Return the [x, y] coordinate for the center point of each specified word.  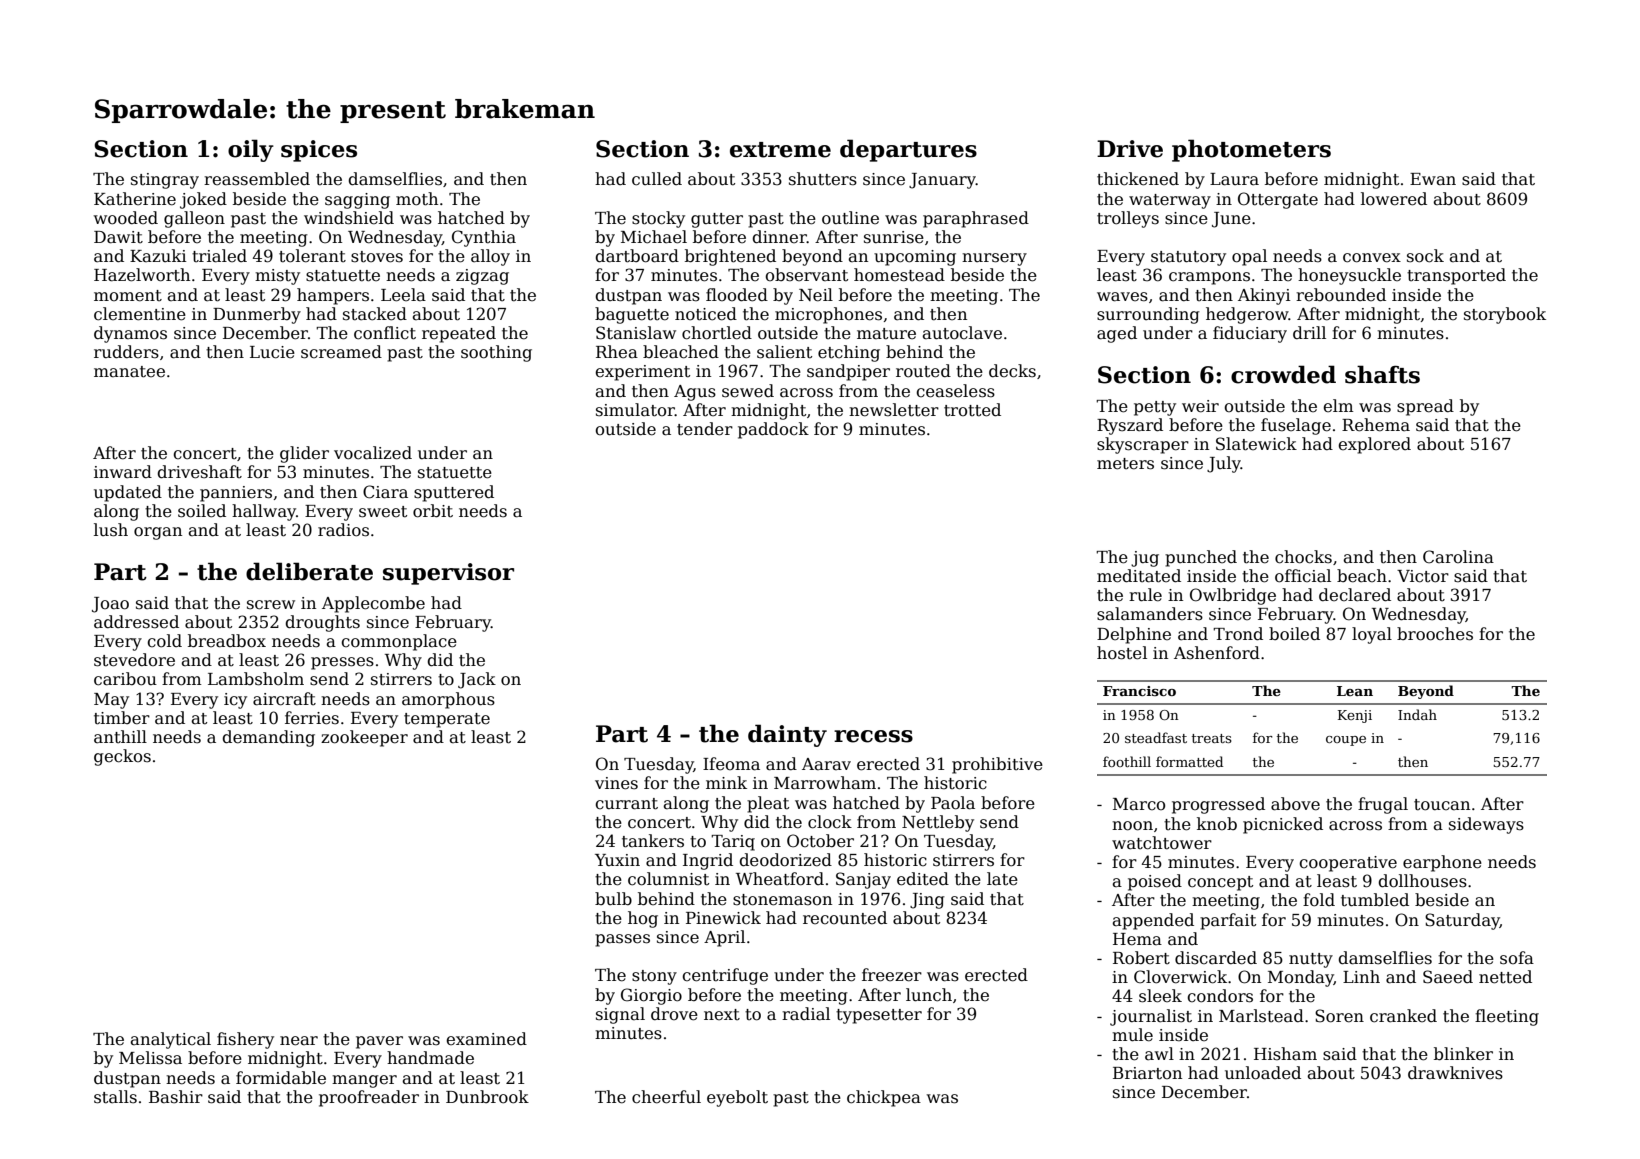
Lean [1355, 691]
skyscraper [1143, 445]
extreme [780, 150]
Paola [953, 803]
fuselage [1296, 426]
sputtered [454, 493]
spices [319, 151]
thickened [1138, 179]
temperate [447, 720]
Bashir [176, 1097]
